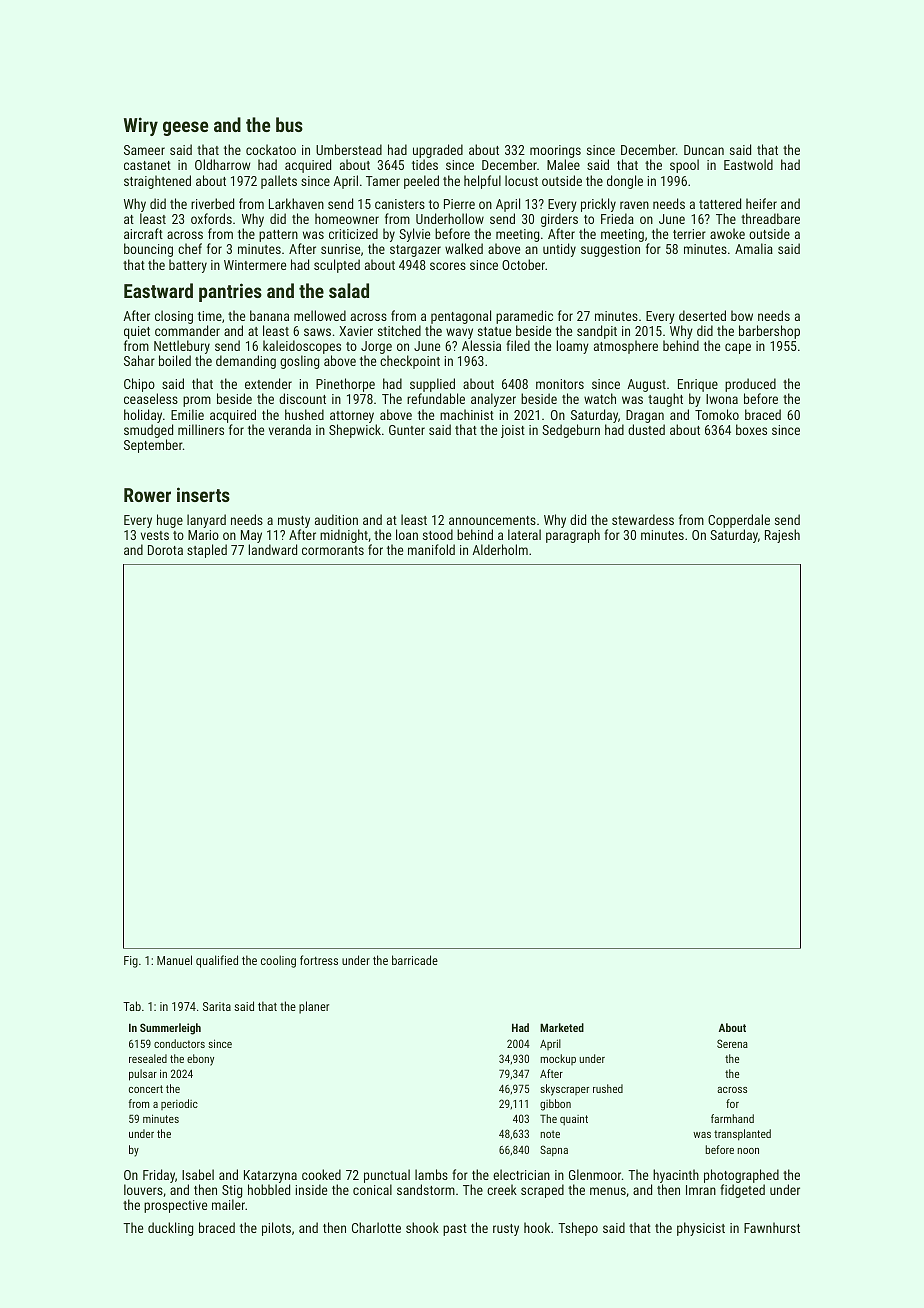 This image has width=924, height=1308. What do you see at coordinates (143, 1189) in the image?
I see `louvers` at bounding box center [143, 1189].
